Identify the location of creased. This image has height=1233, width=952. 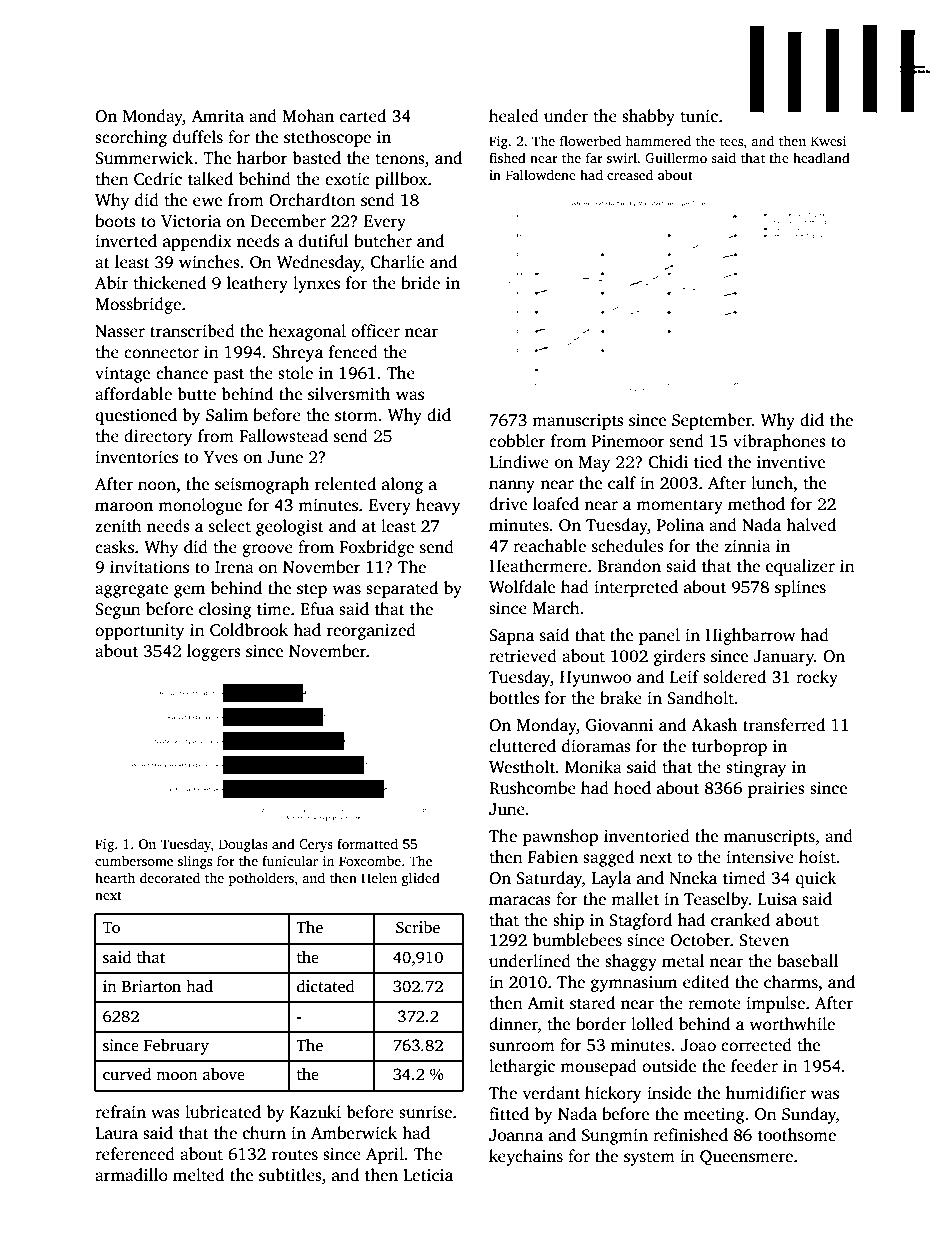
(630, 174).
